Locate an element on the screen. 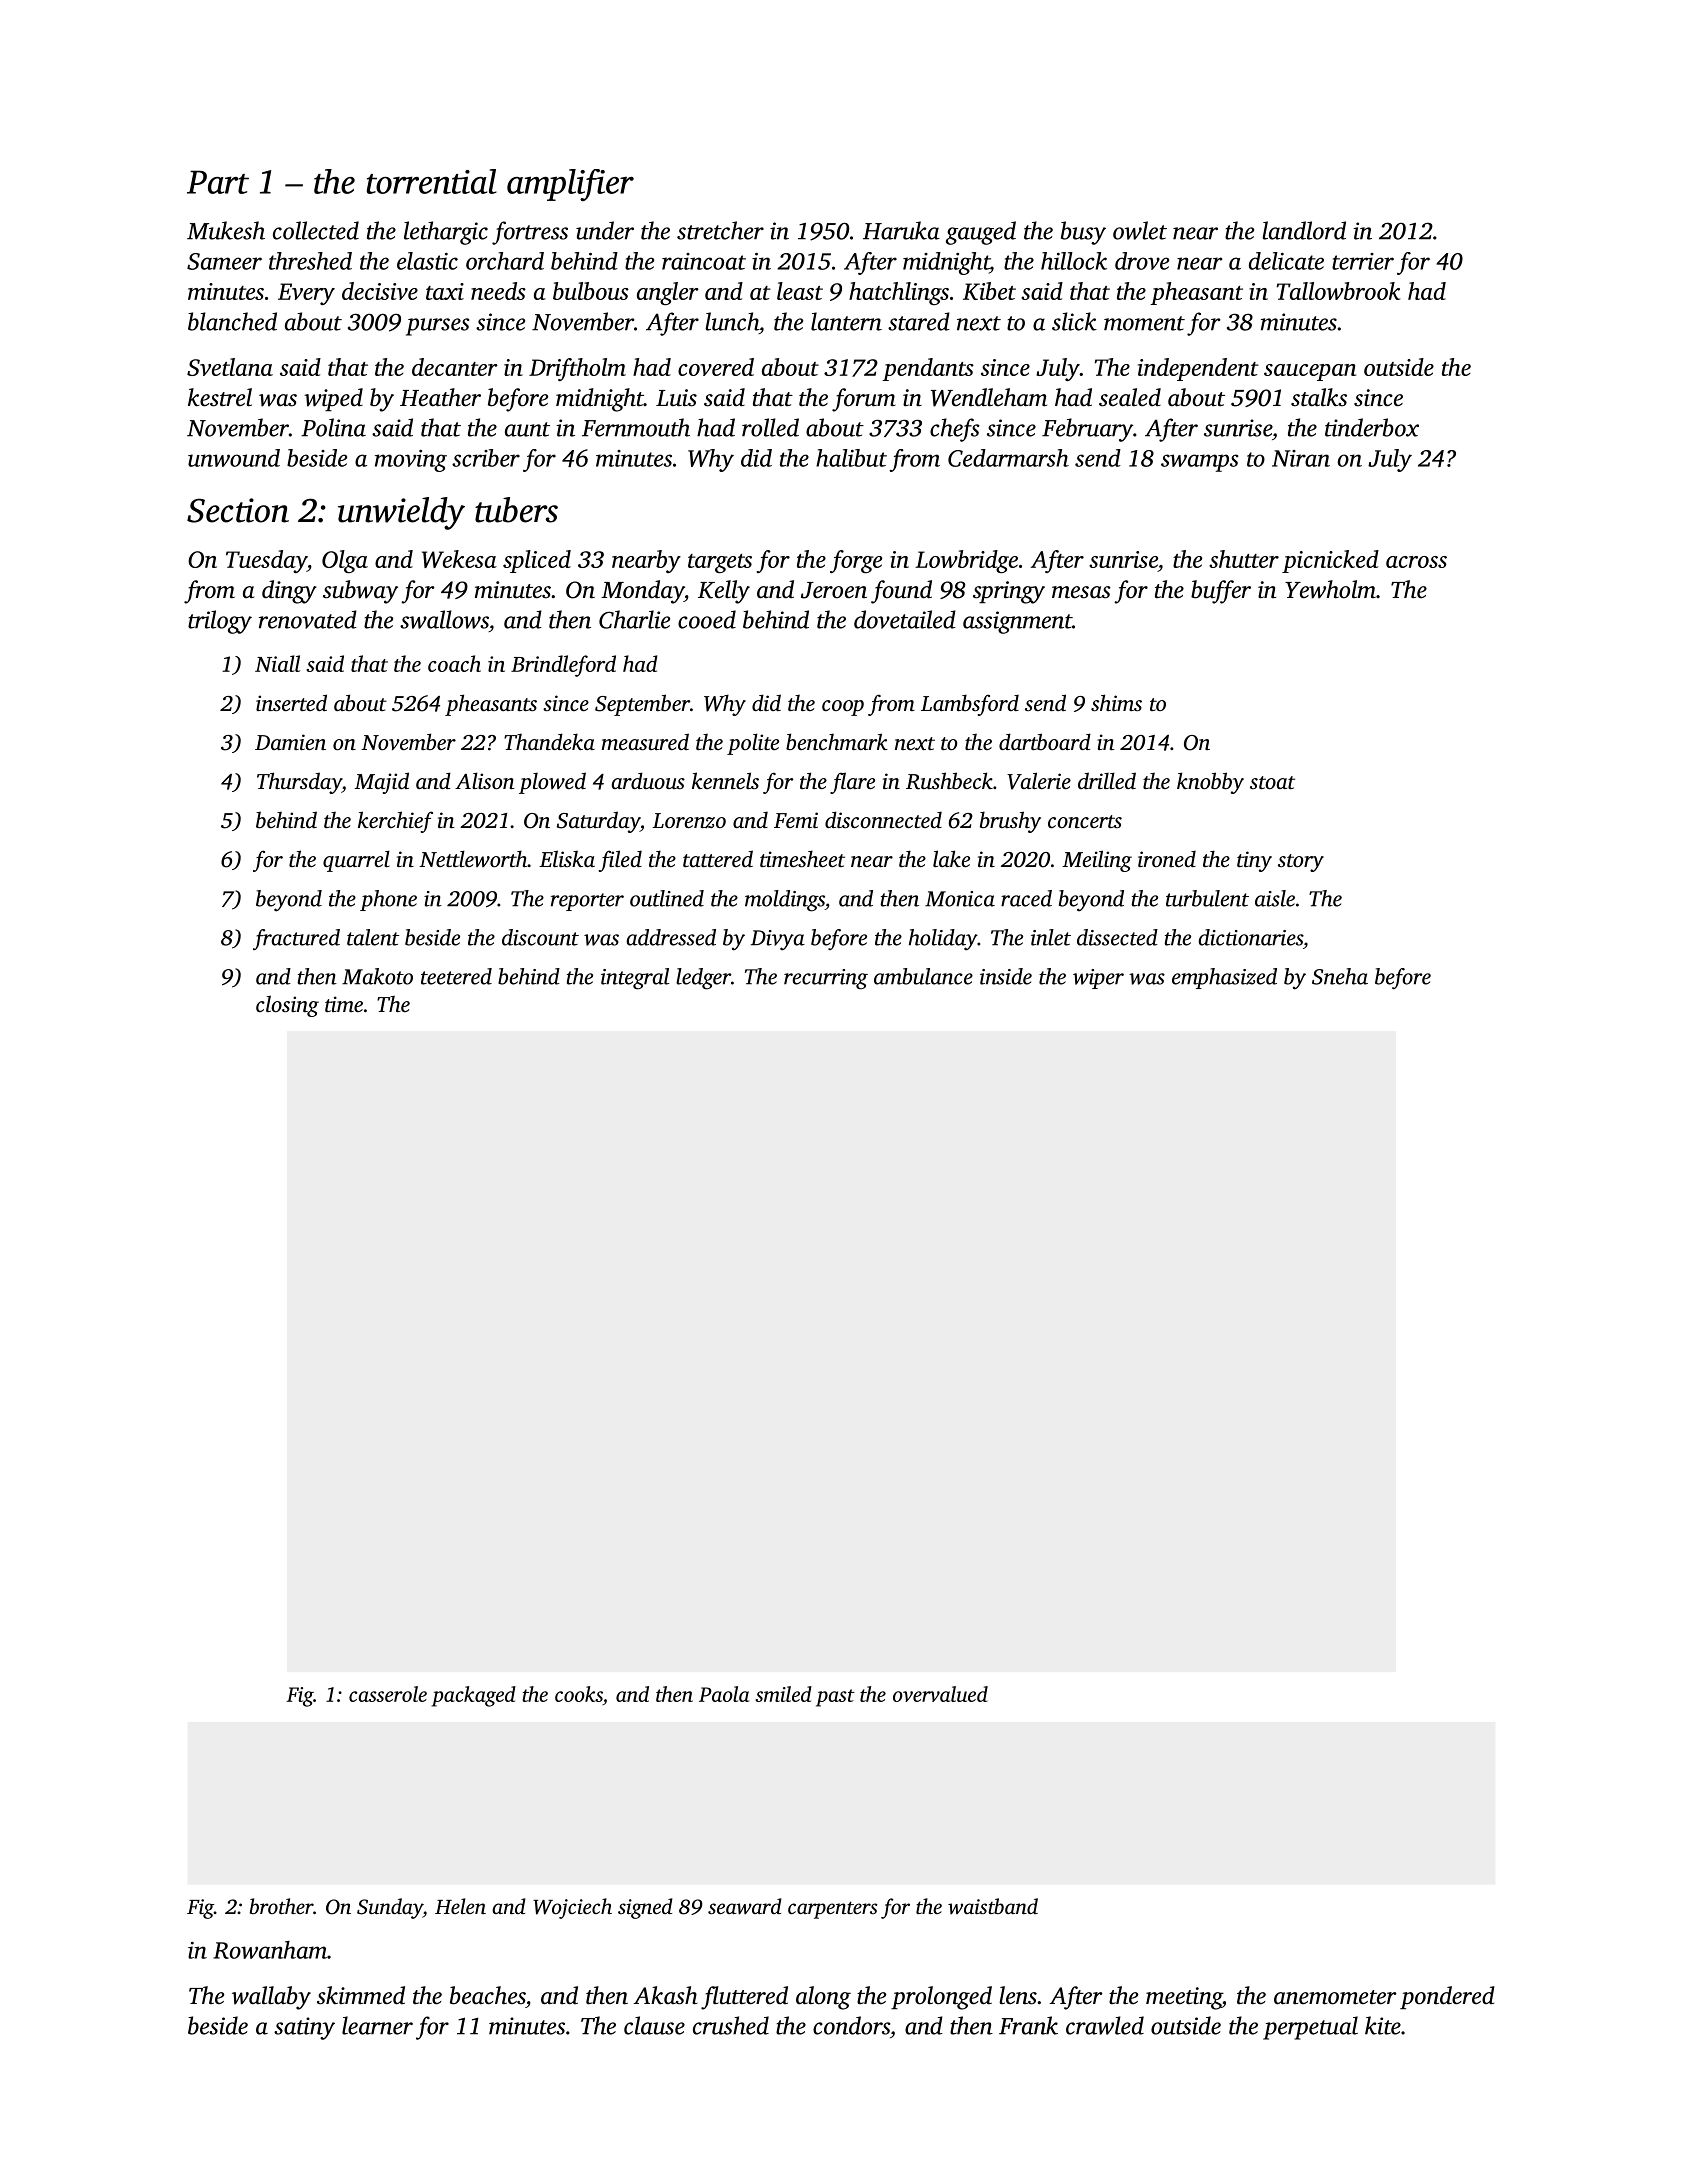 The image size is (1683, 2178). tinderbox is located at coordinates (1372, 427).
